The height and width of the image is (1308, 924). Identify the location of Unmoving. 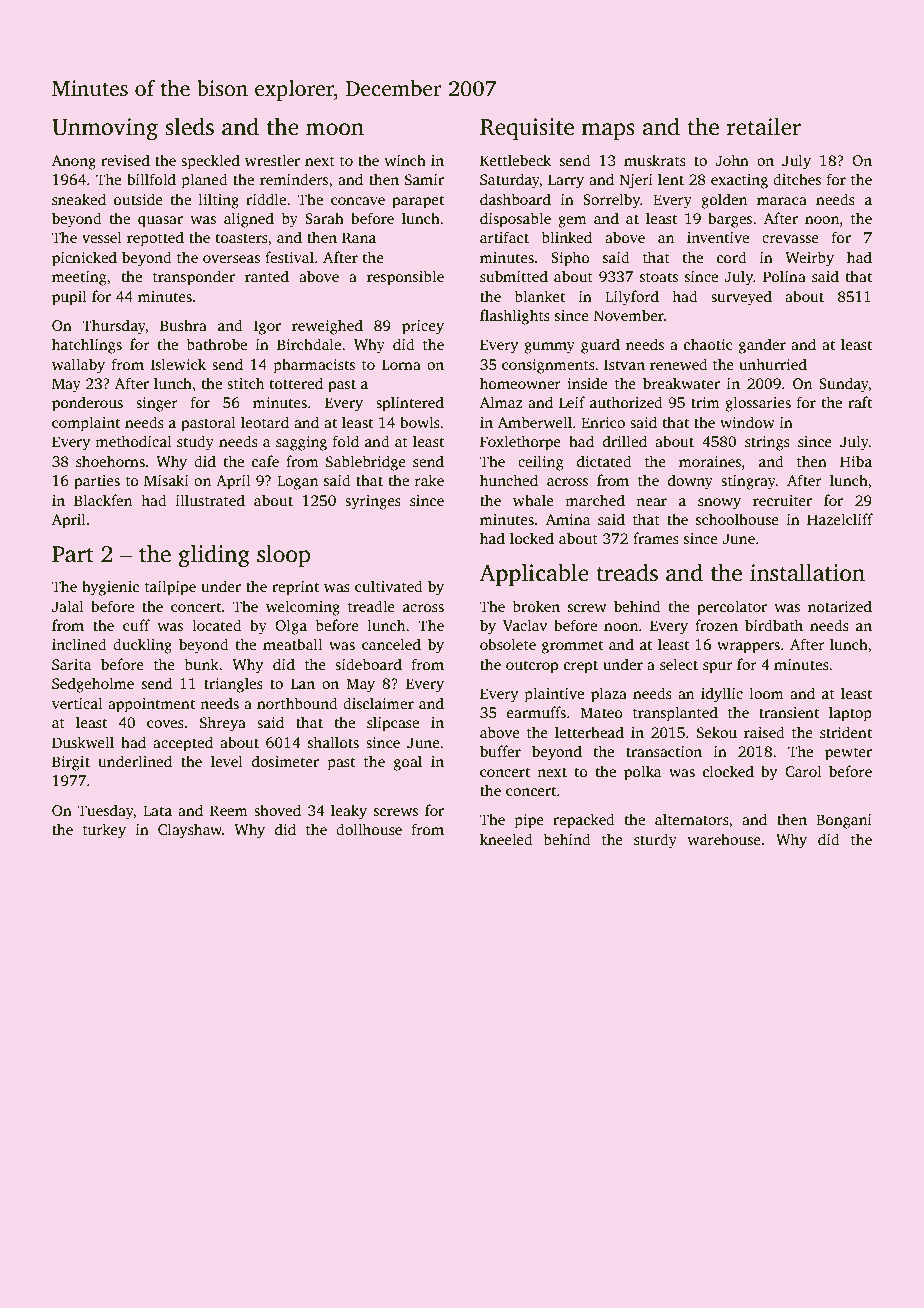
(105, 129).
